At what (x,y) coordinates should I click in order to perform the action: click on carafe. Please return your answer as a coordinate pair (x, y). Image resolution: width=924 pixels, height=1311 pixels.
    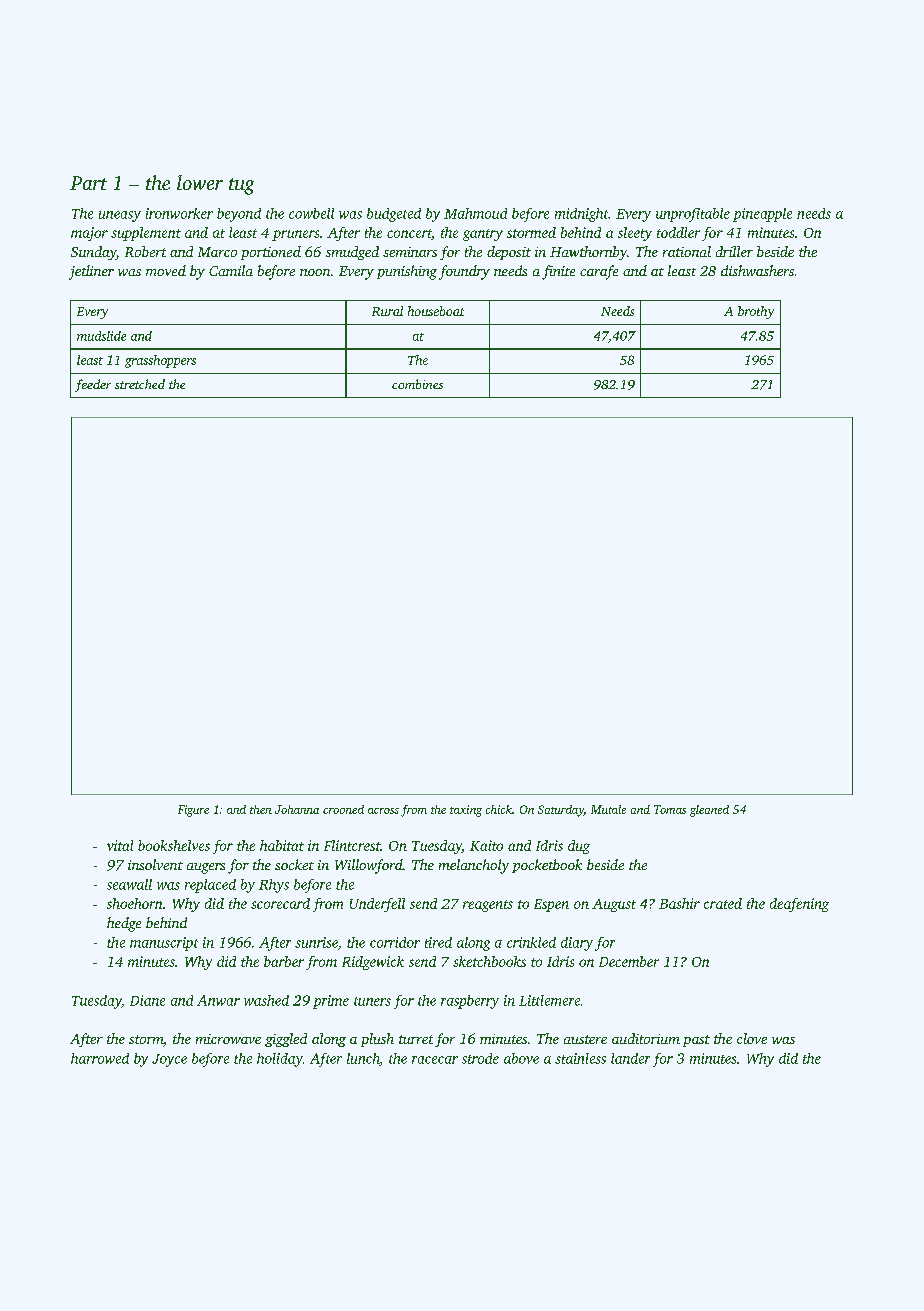
    Looking at the image, I should click on (599, 272).
